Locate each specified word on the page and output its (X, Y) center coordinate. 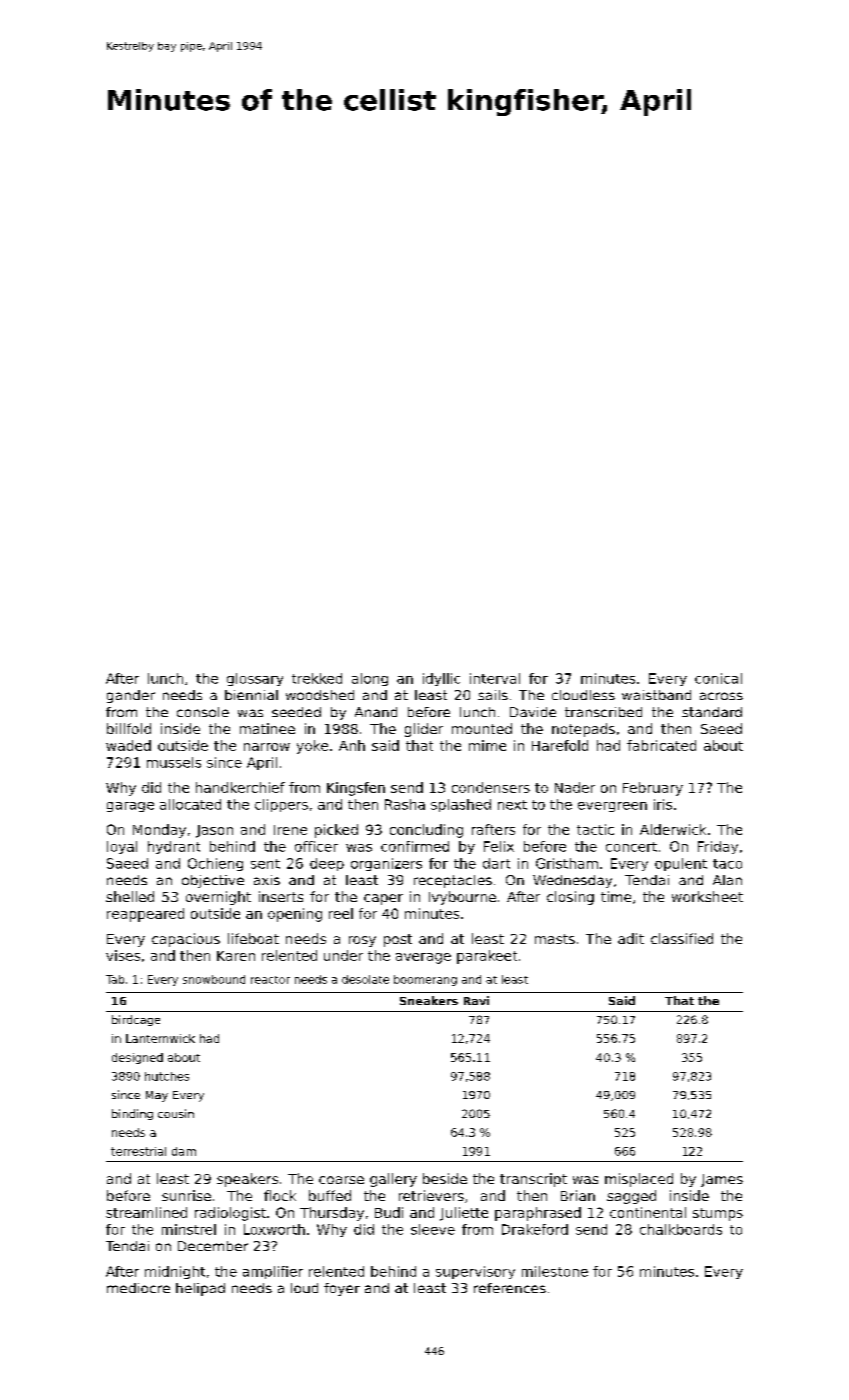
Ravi (476, 1000)
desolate (365, 979)
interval (495, 678)
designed (137, 1058)
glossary (255, 679)
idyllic (441, 679)
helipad (200, 1289)
